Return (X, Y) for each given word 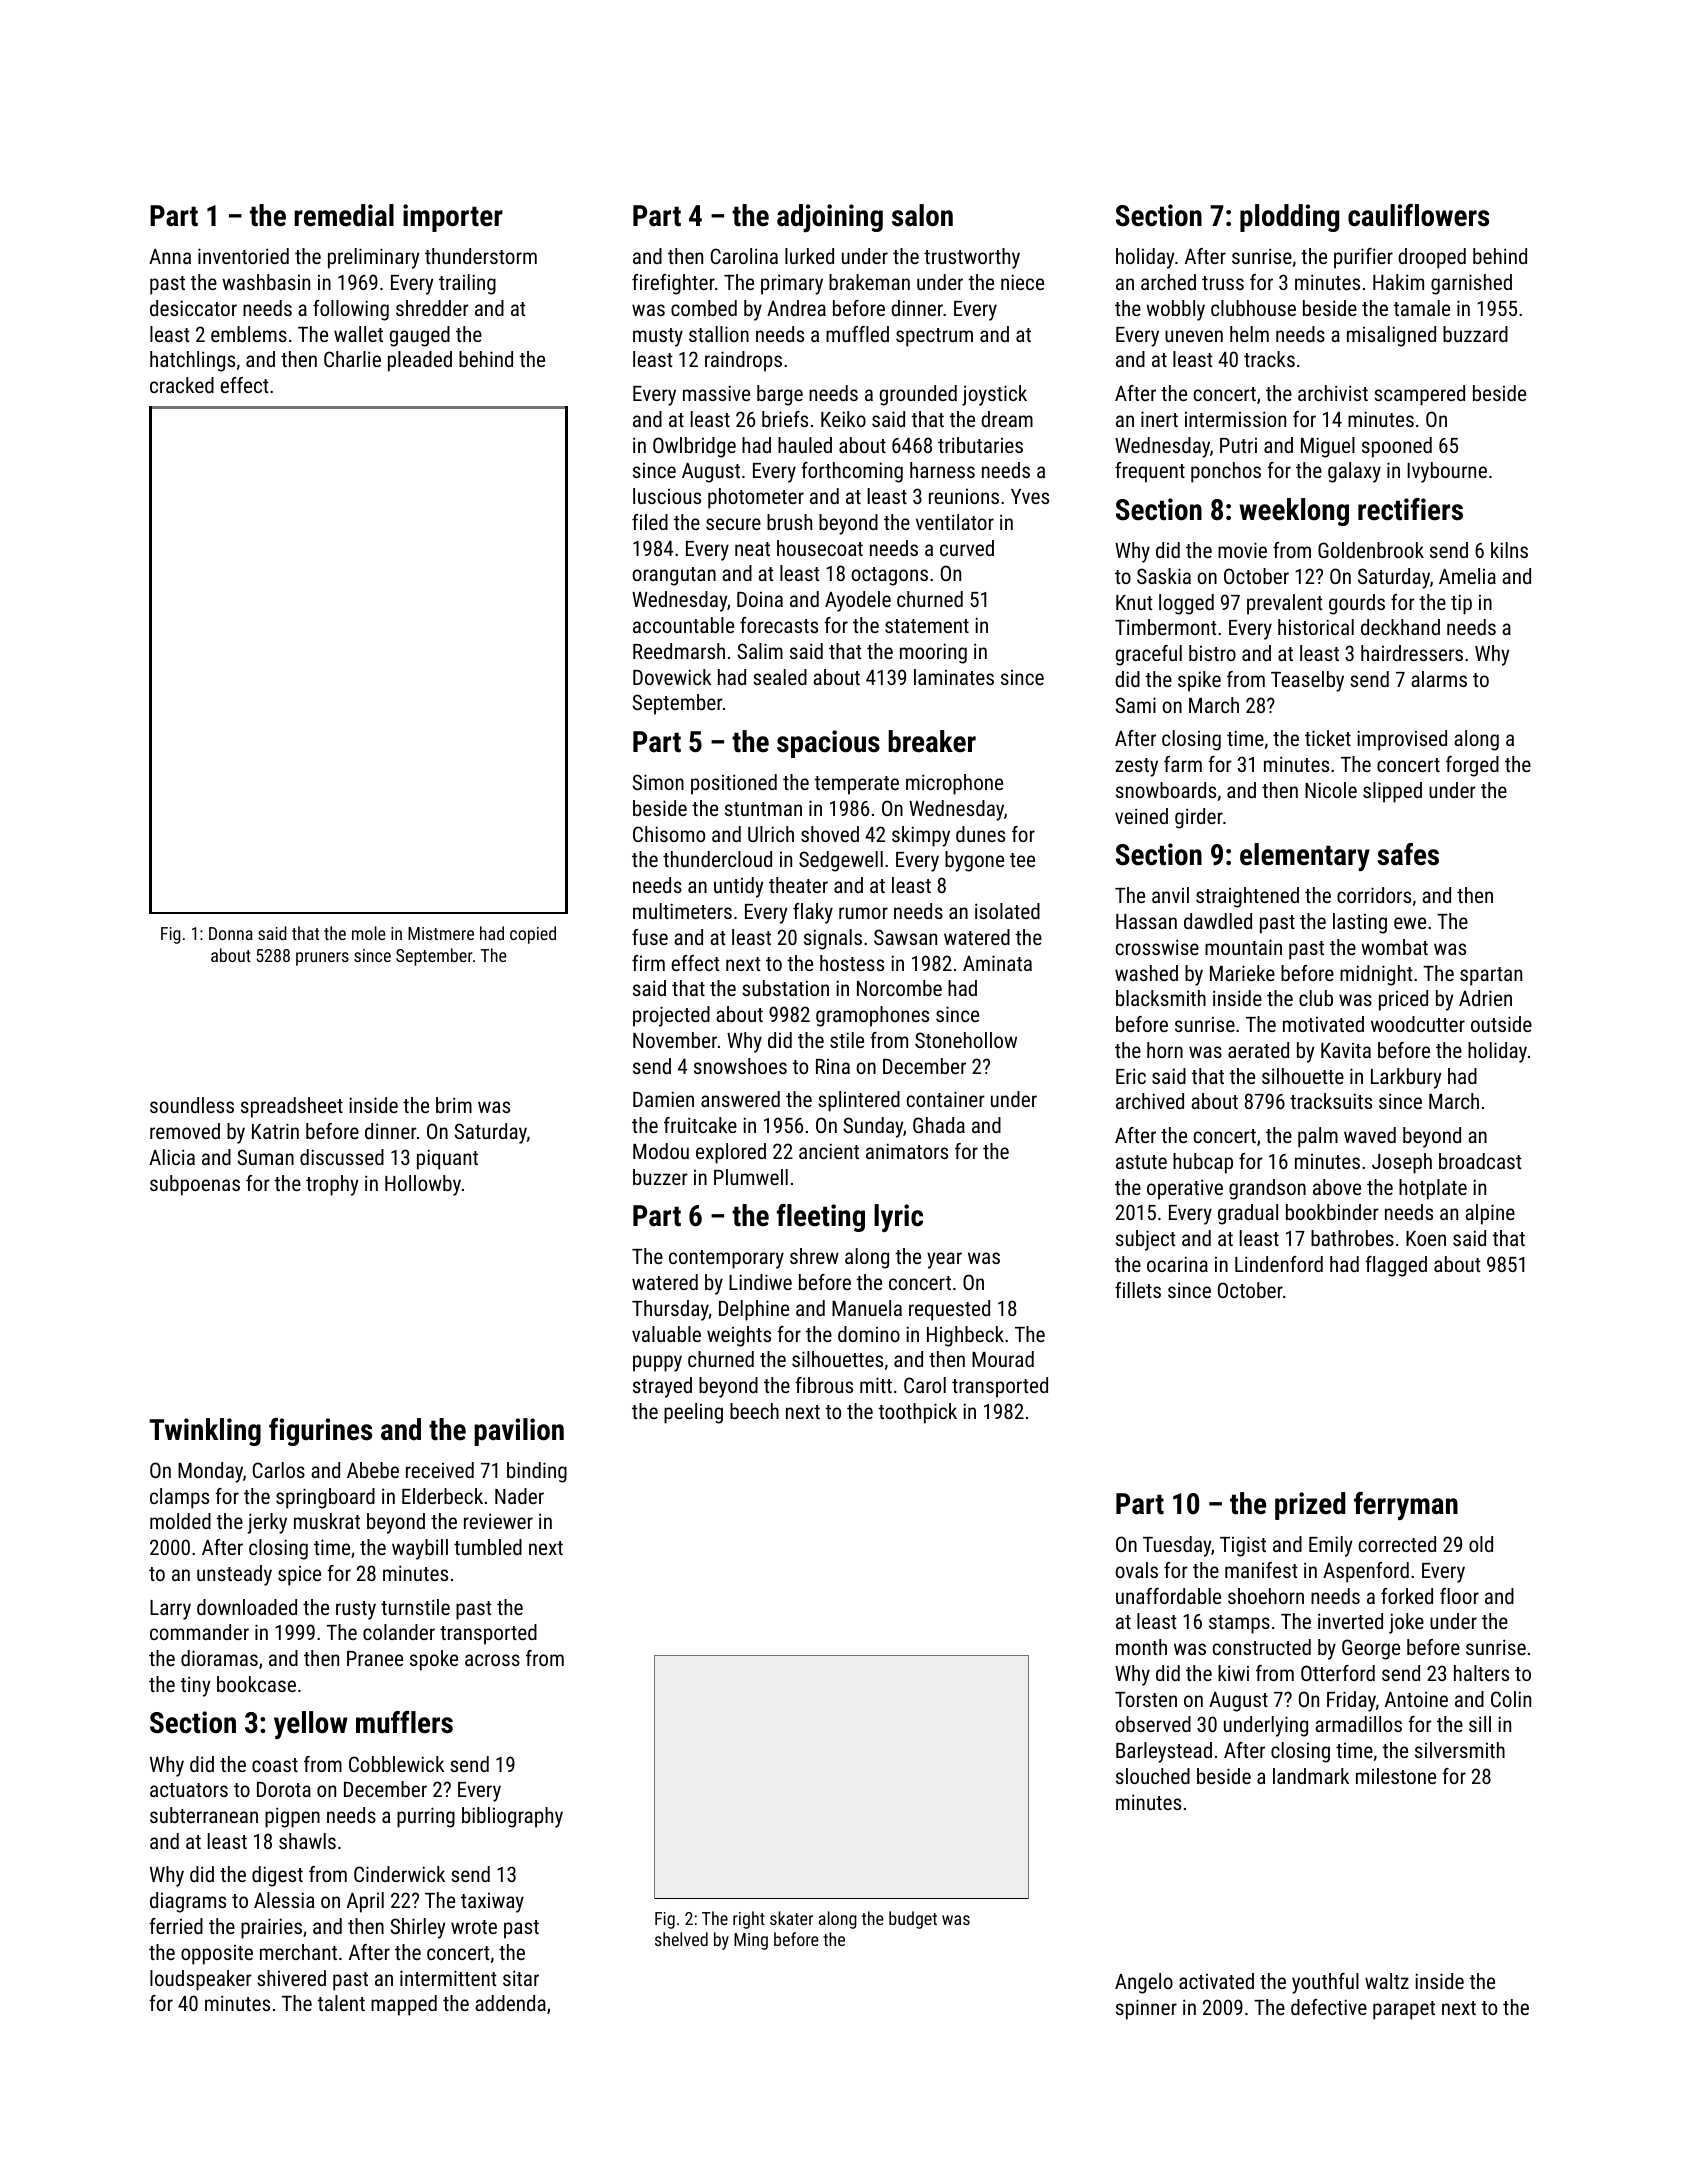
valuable (666, 1334)
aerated (1258, 1050)
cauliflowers (1418, 215)
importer (453, 218)
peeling (693, 1413)
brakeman (869, 282)
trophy (332, 1185)
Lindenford (1279, 1264)
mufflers (404, 1722)
